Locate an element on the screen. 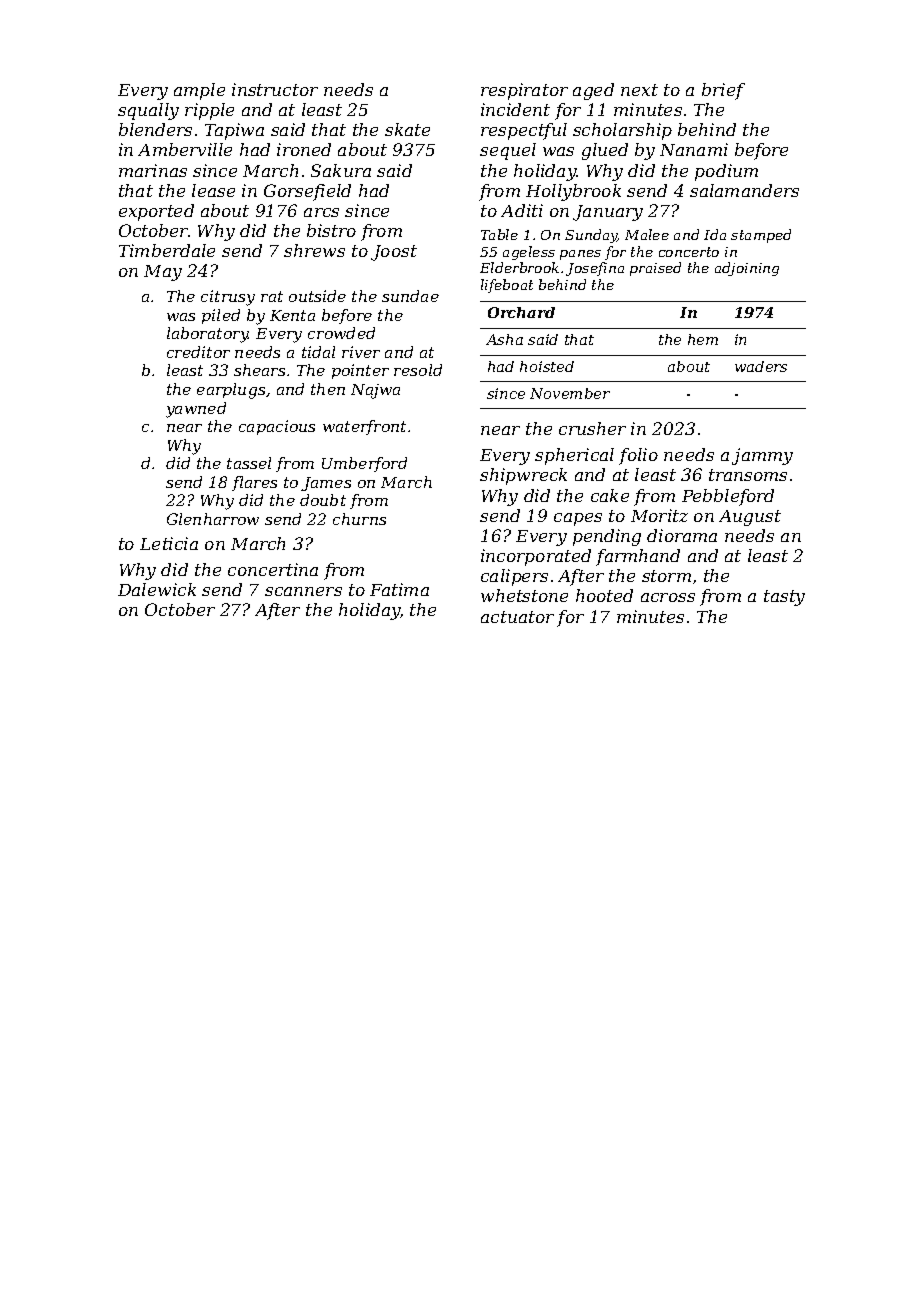 This screenshot has width=924, height=1308. brief is located at coordinates (723, 91).
